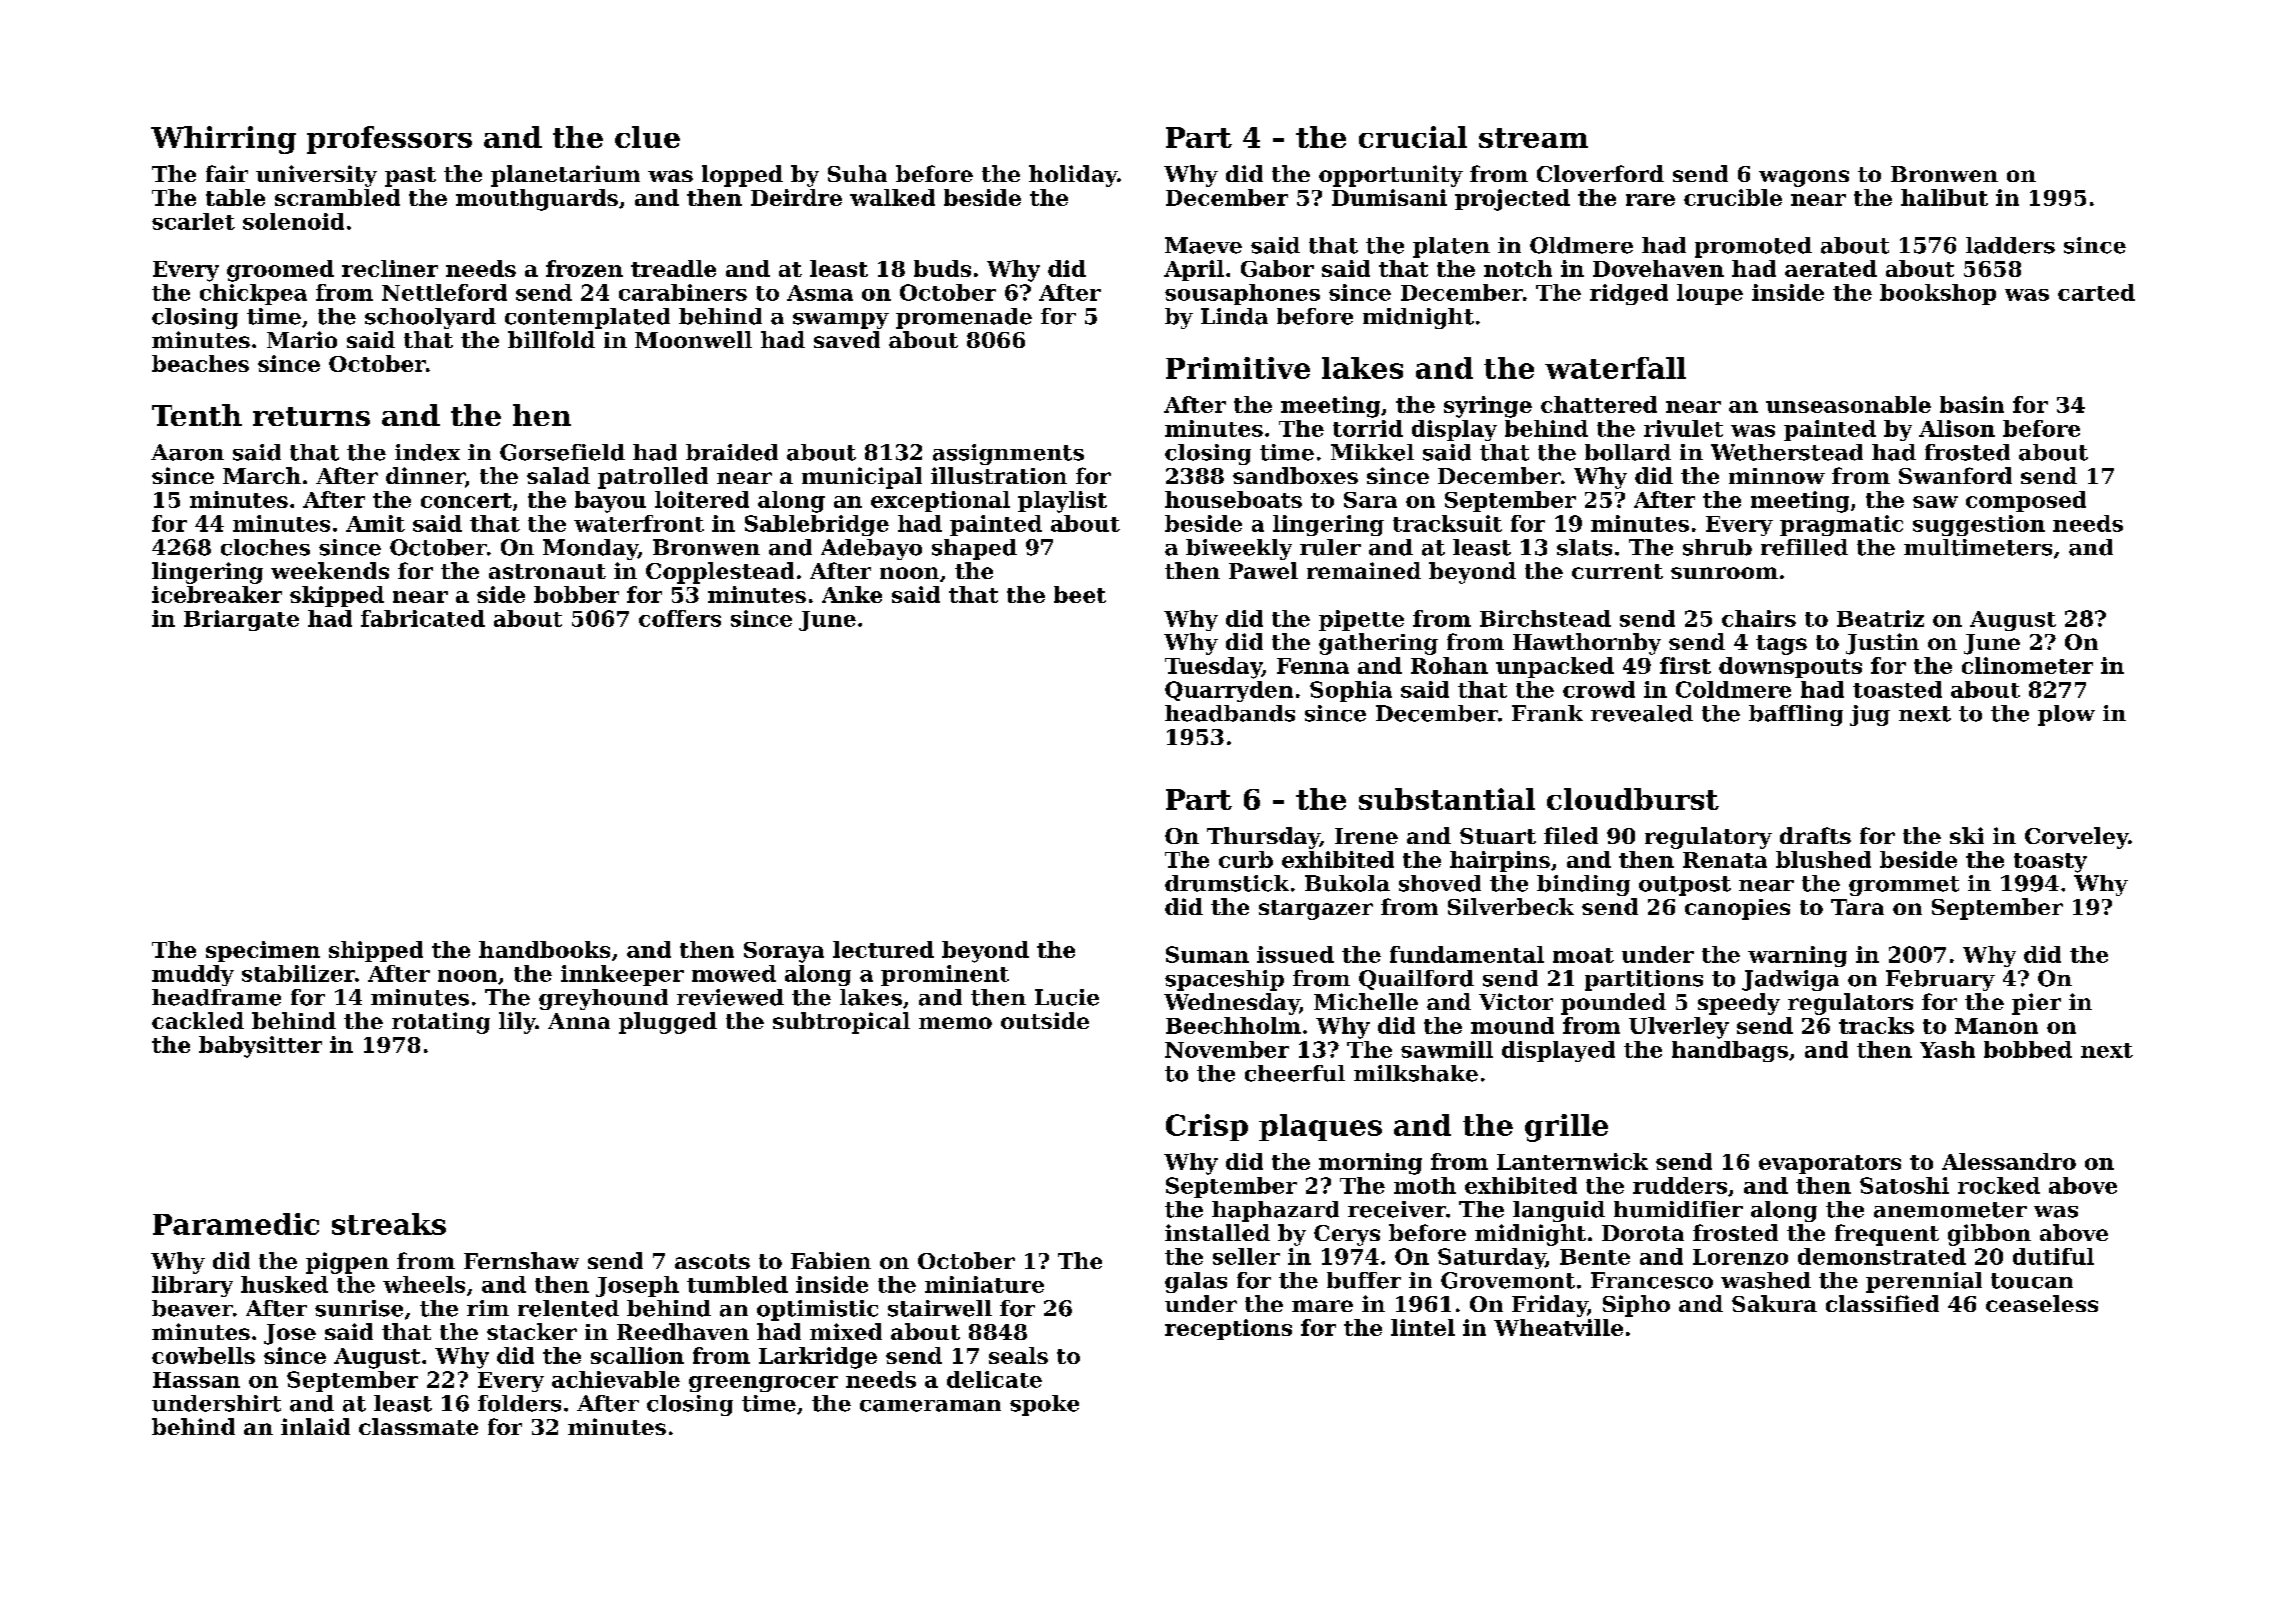 The height and width of the screenshot is (1620, 2292). What do you see at coordinates (1044, 1405) in the screenshot?
I see `spoke` at bounding box center [1044, 1405].
